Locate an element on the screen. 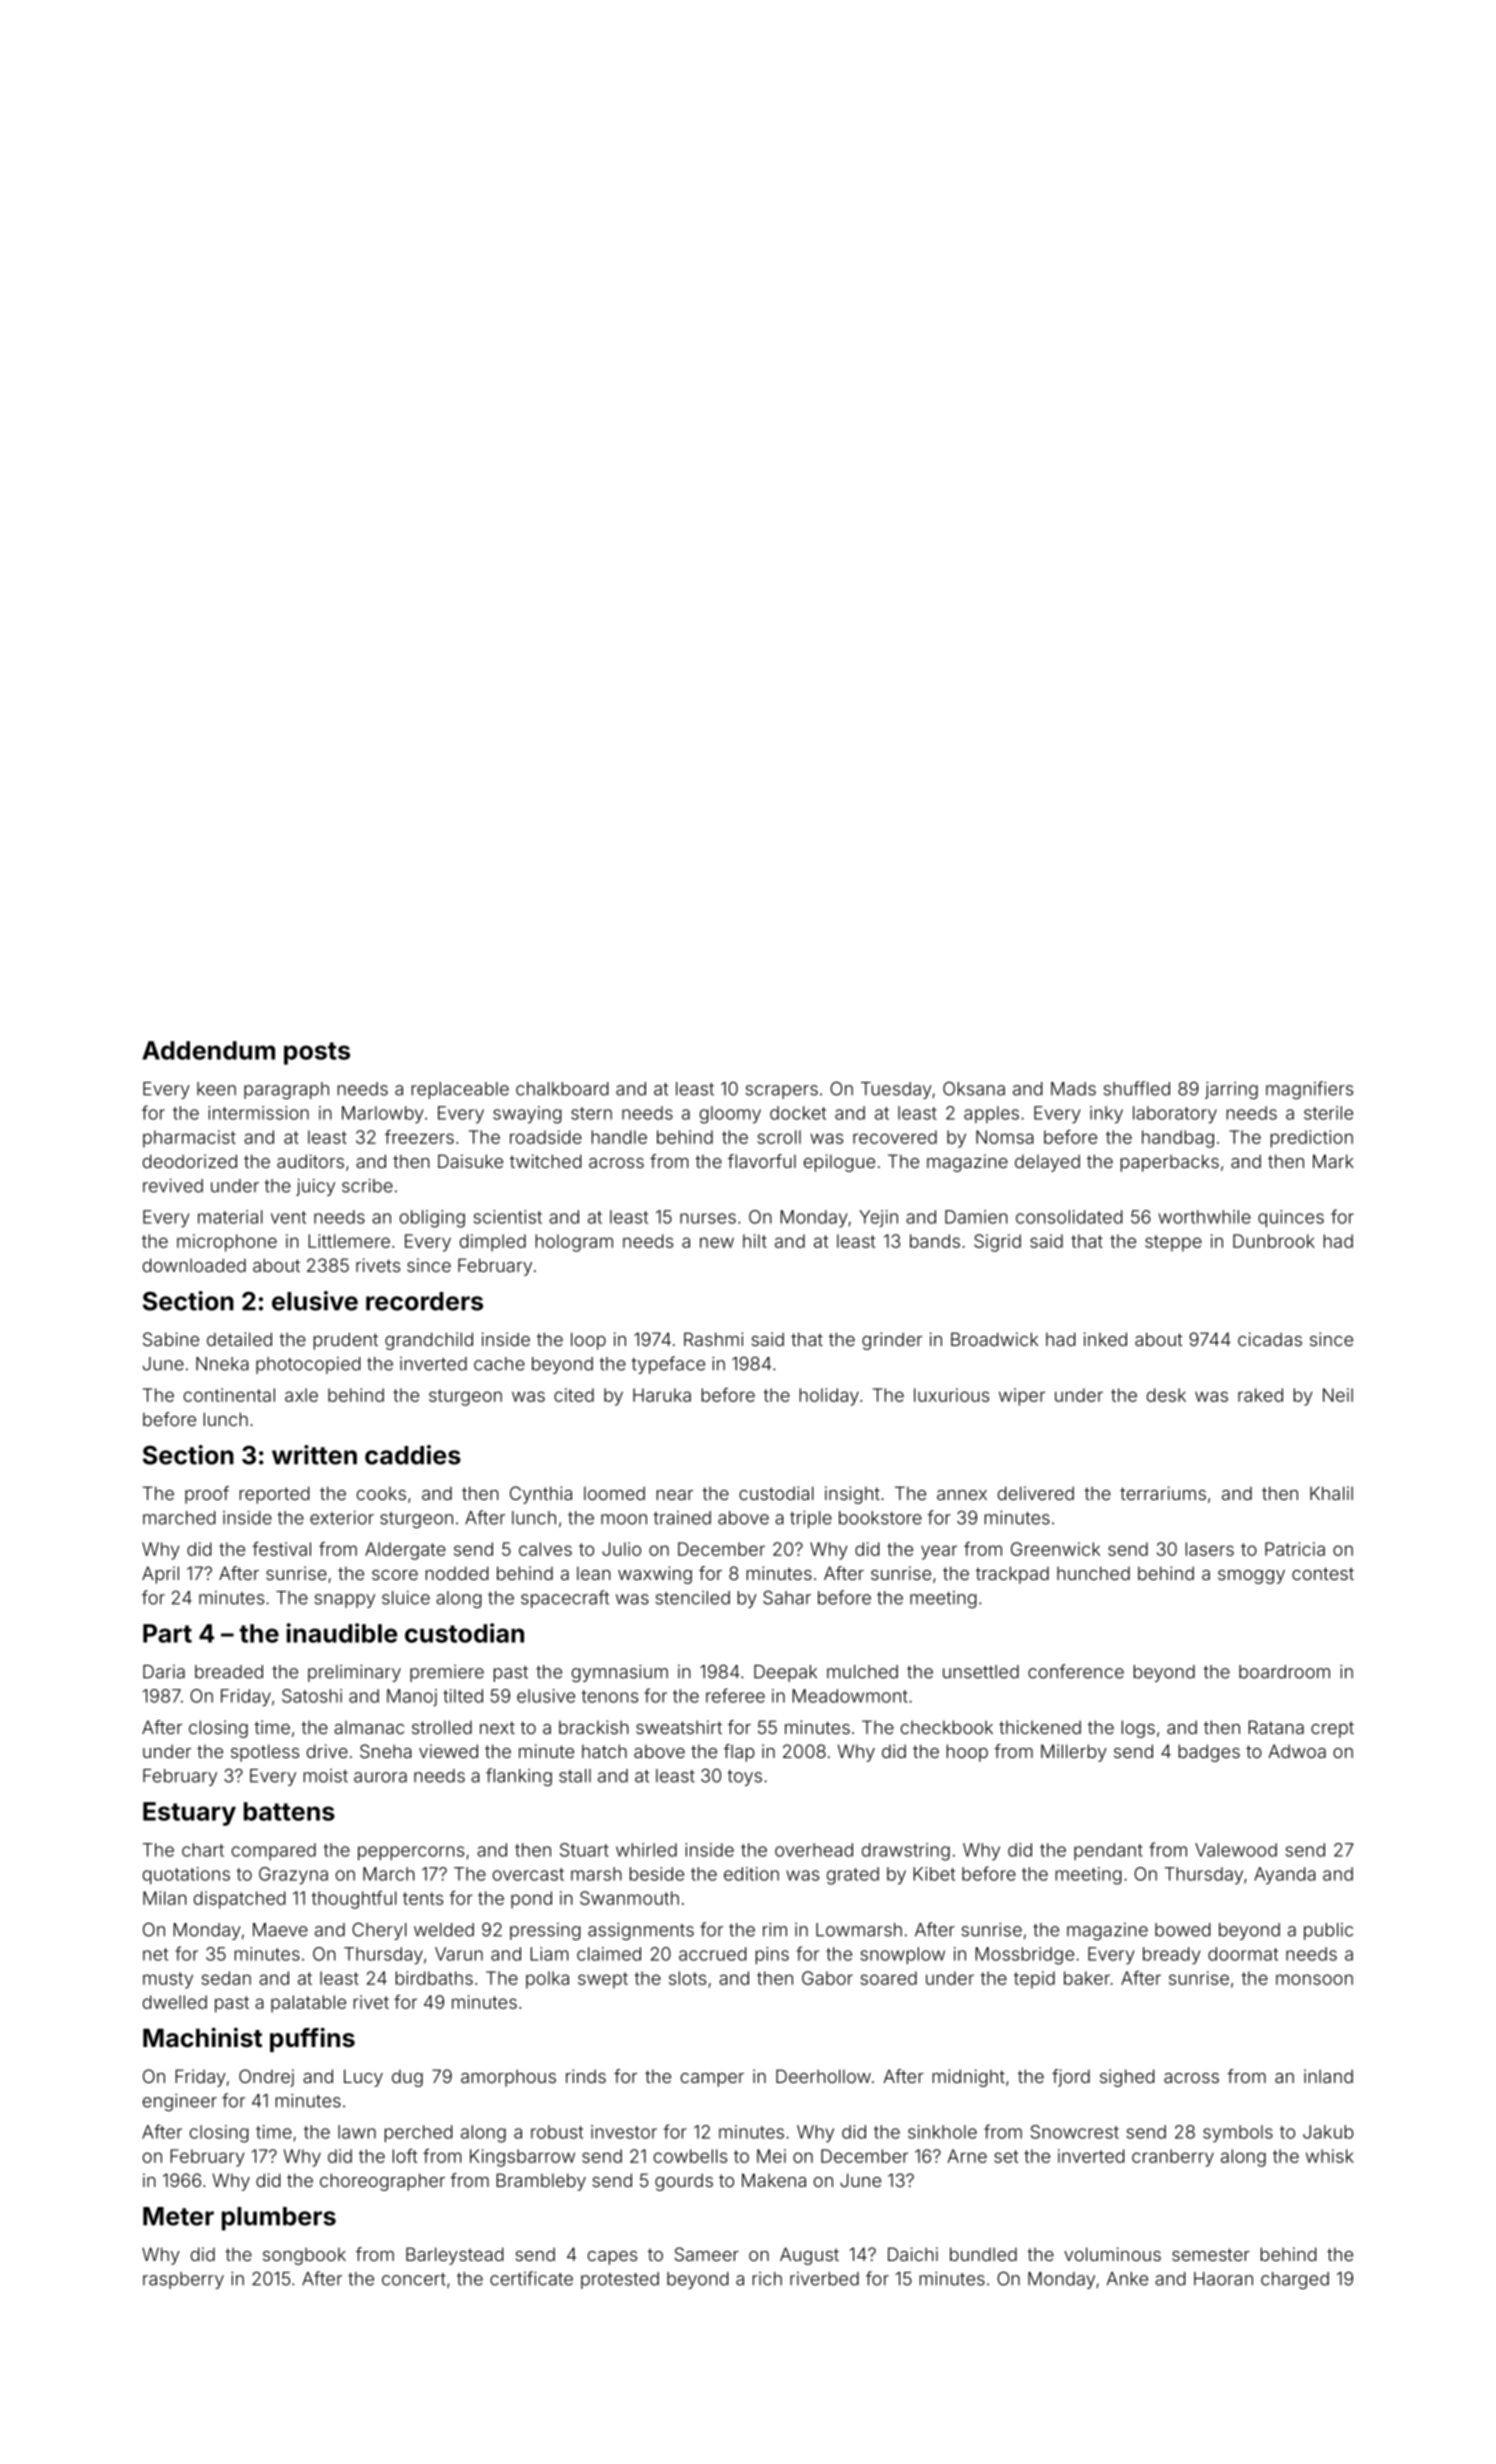 Image resolution: width=1496 pixels, height=2464 pixels. Neil is located at coordinates (1338, 1395).
